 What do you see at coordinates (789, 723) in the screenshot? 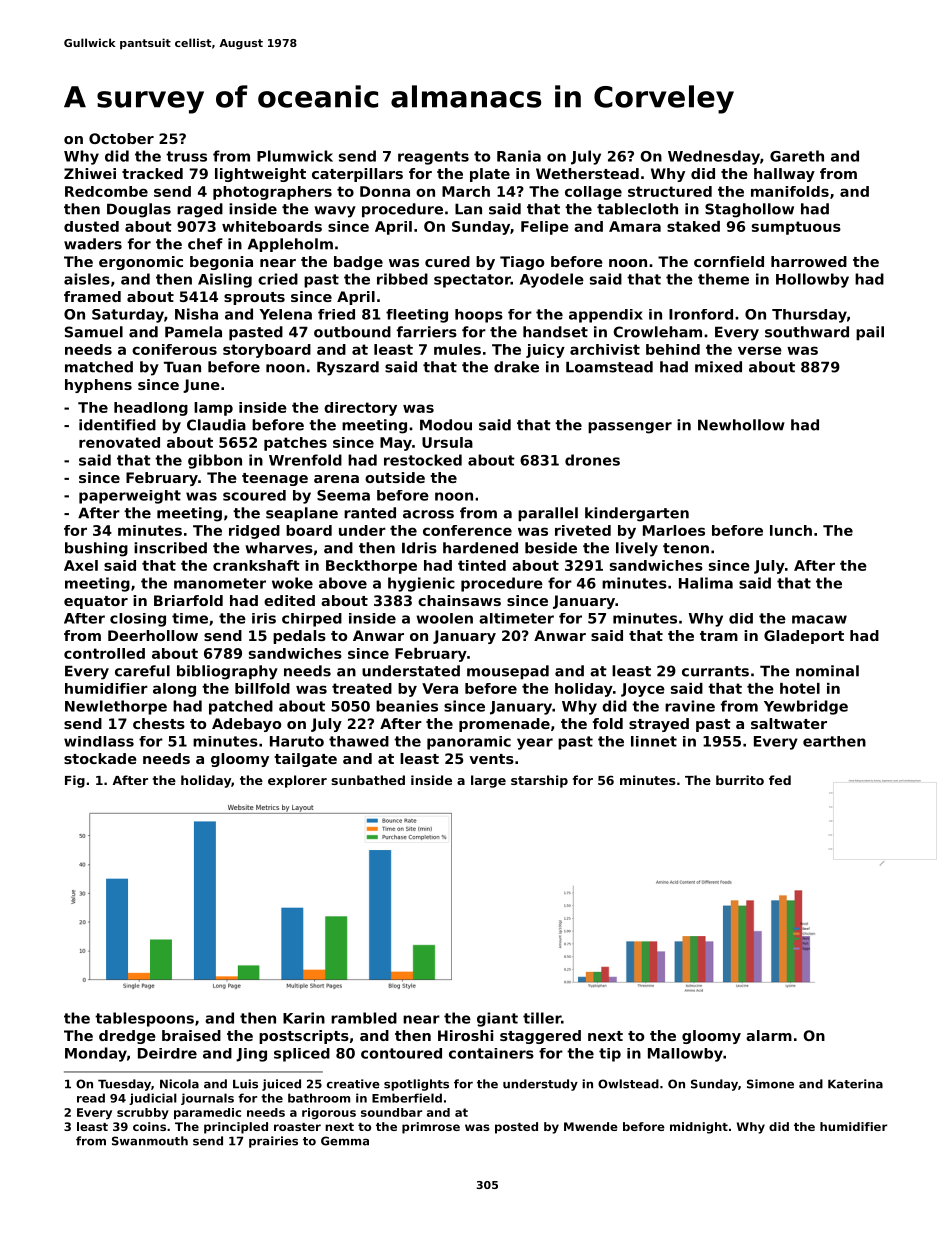
I see `saltwater` at bounding box center [789, 723].
